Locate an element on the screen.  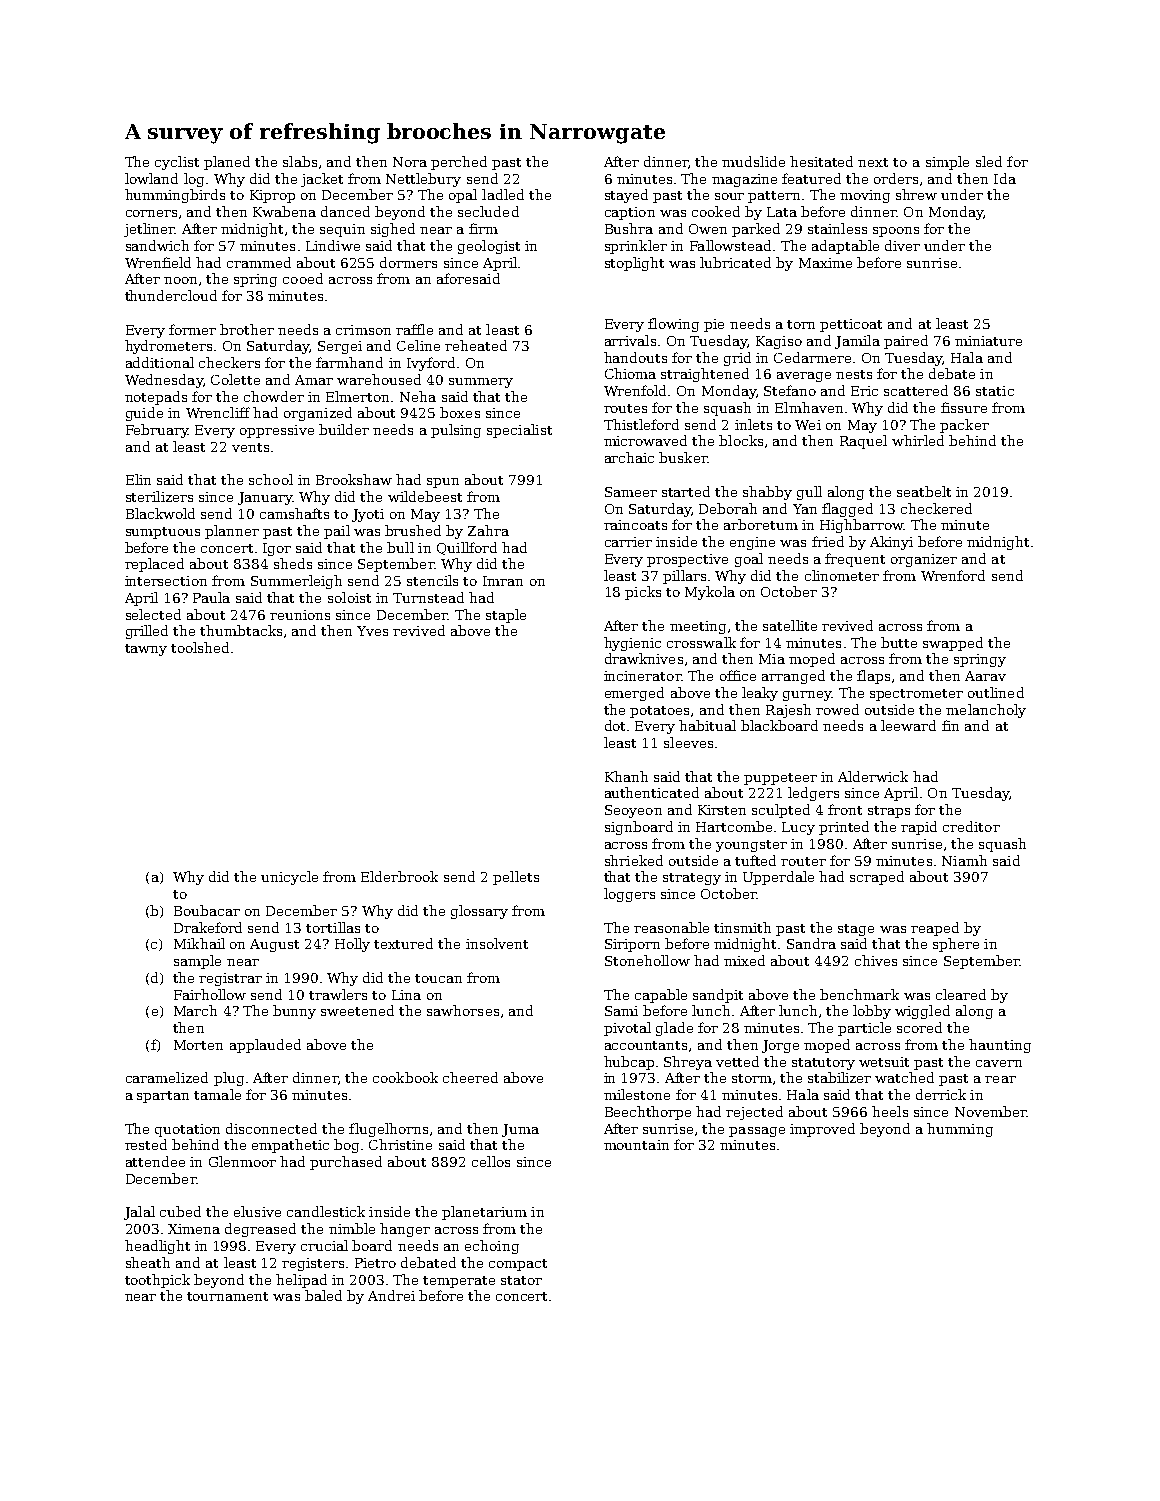
sled is located at coordinates (989, 161).
